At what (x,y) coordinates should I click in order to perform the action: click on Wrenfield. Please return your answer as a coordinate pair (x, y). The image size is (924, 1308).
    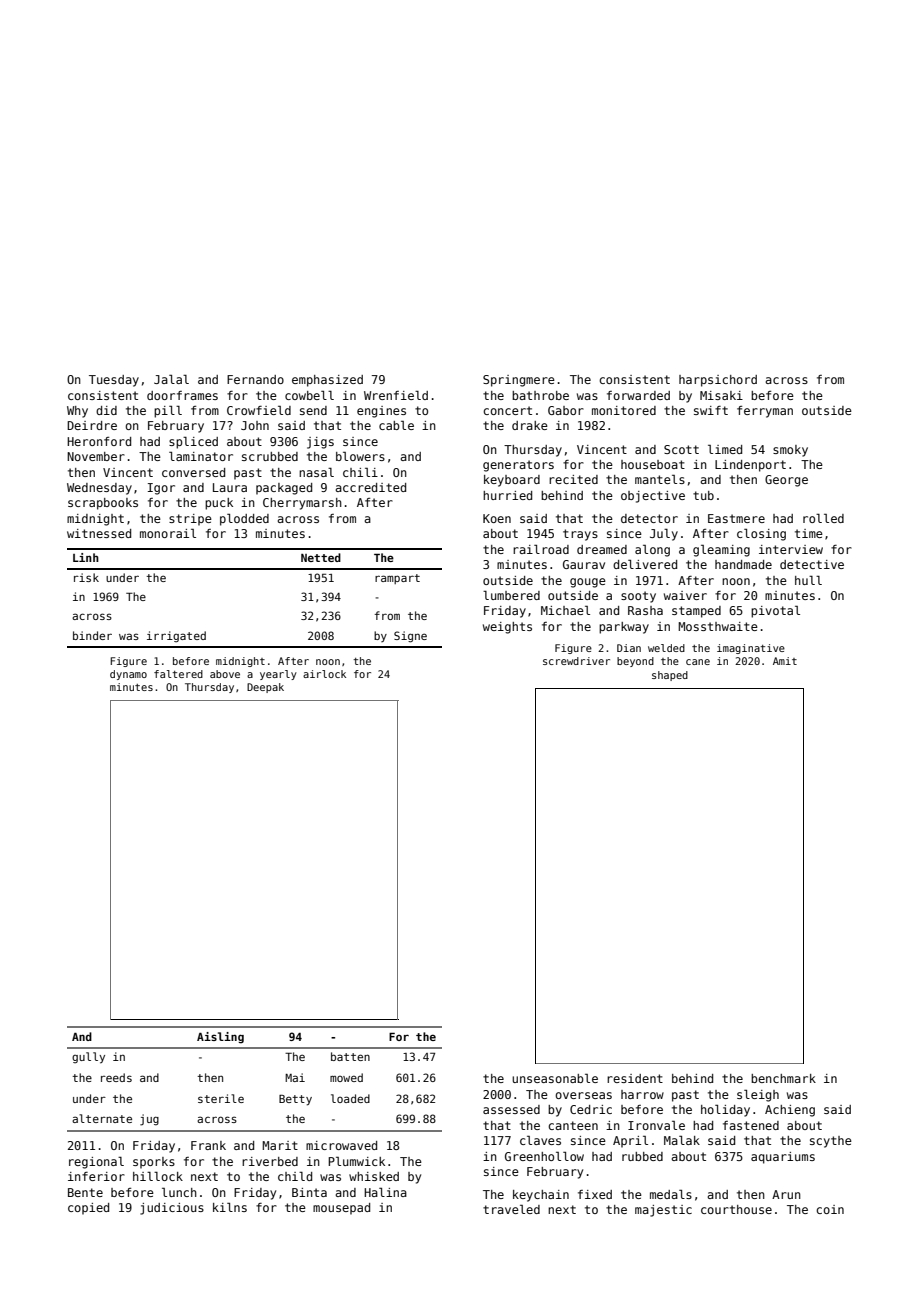
    Looking at the image, I should click on (396, 395).
